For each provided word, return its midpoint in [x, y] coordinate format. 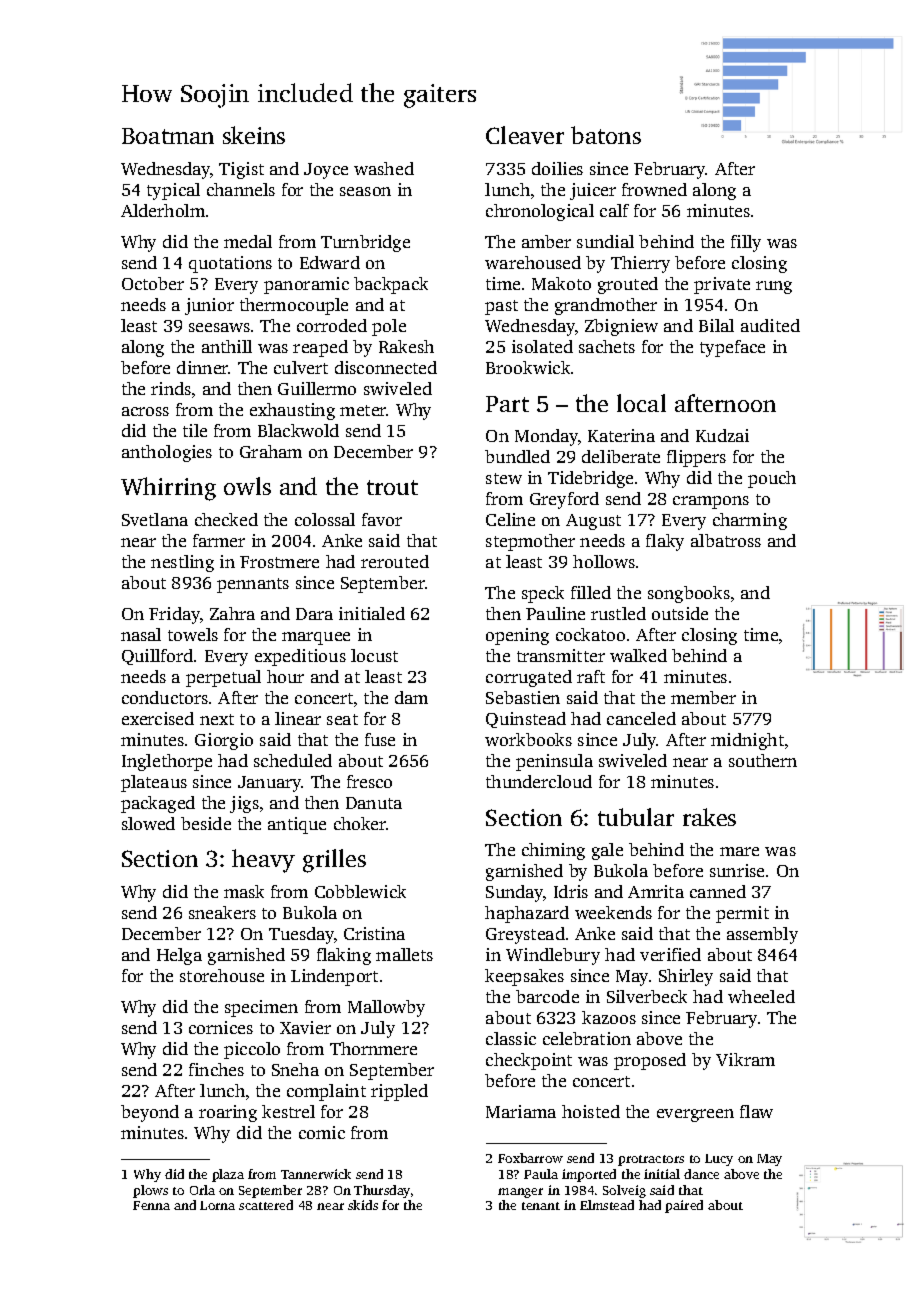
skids [363, 1205]
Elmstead [607, 1205]
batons [606, 135]
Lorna [217, 1205]
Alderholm [163, 210]
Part [507, 404]
